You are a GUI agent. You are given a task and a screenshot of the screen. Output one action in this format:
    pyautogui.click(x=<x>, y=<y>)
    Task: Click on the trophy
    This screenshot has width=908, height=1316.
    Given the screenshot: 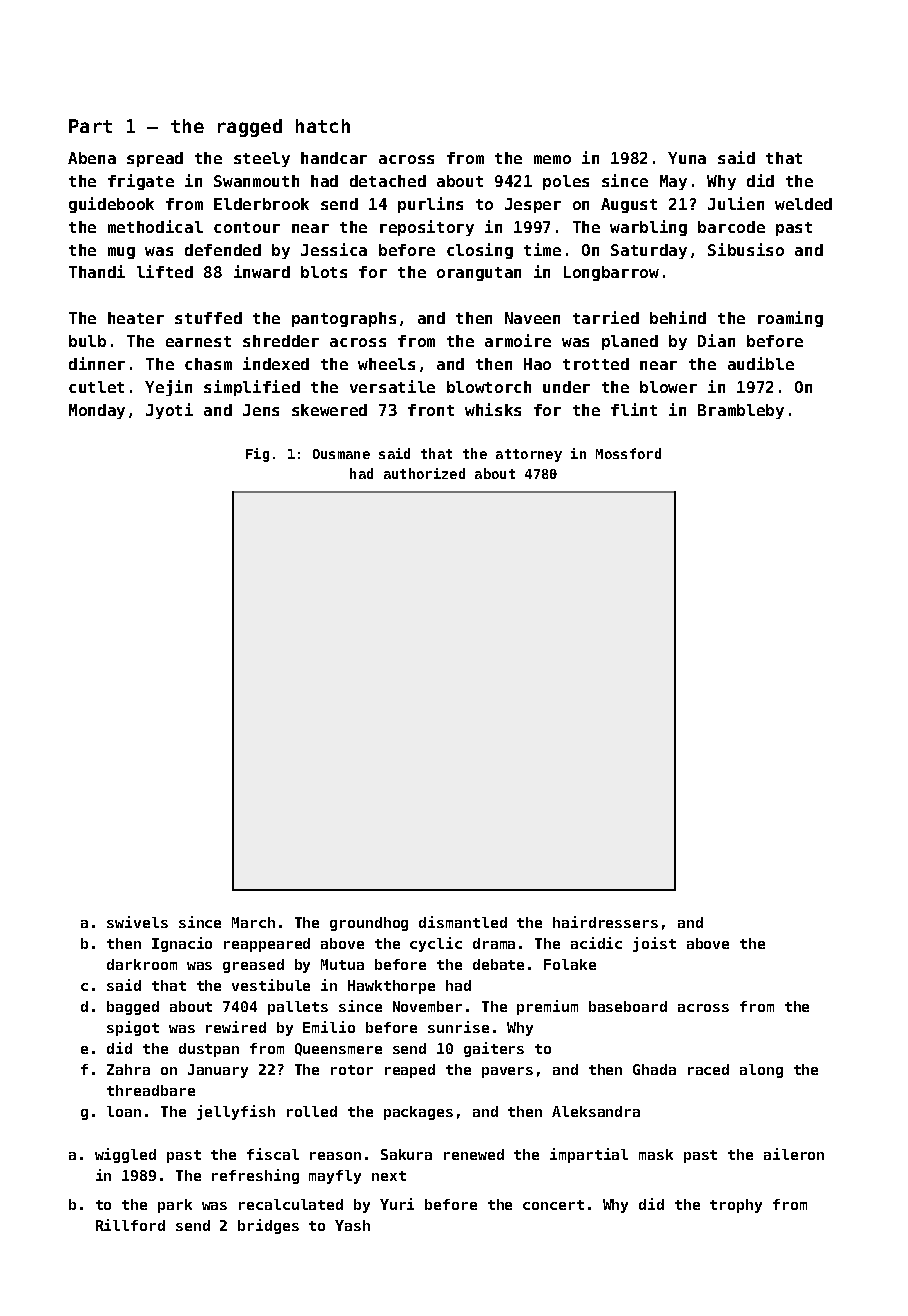 What is the action you would take?
    pyautogui.click(x=736, y=1206)
